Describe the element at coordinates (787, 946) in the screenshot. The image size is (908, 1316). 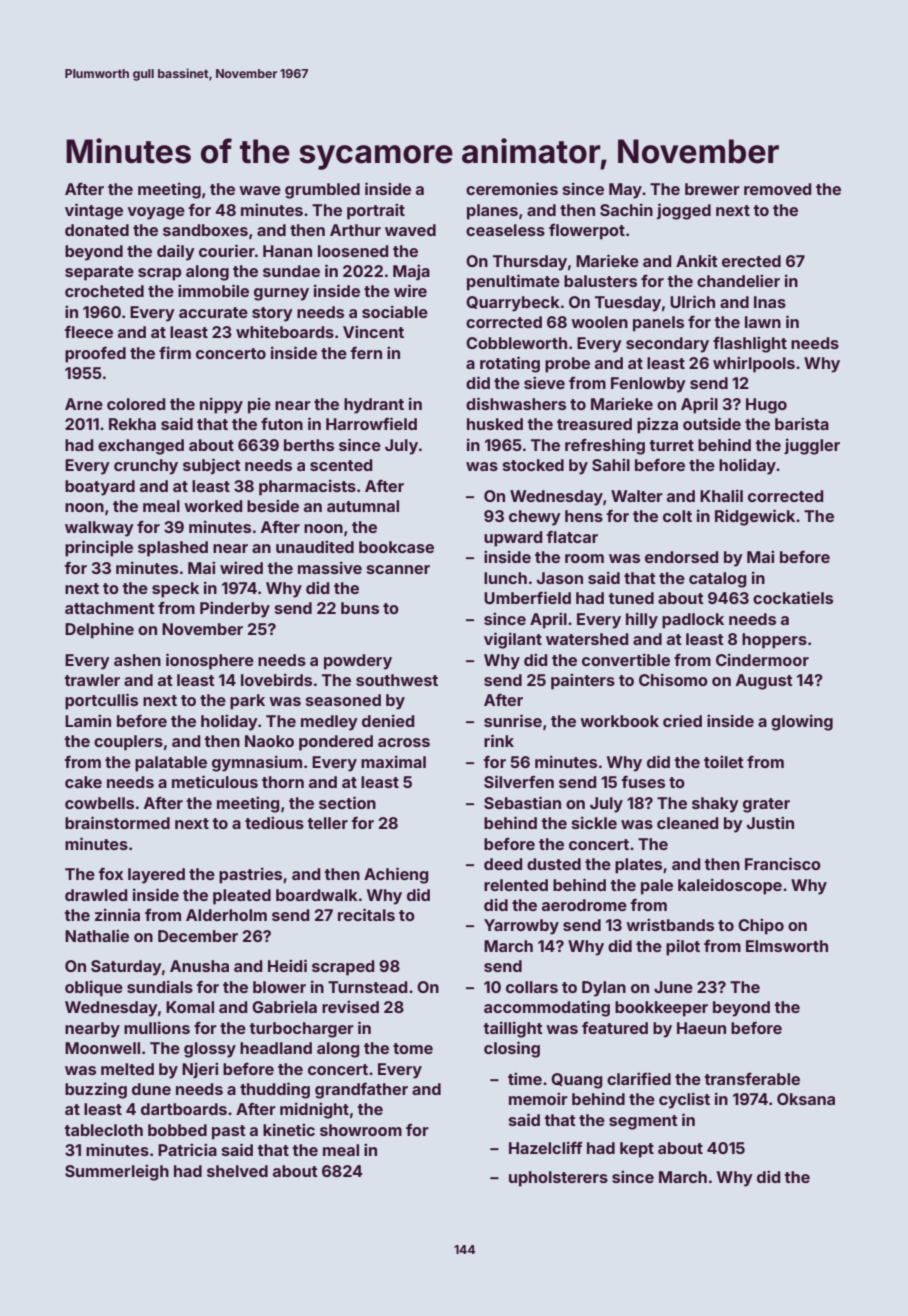
I see `Elmsworth` at that location.
